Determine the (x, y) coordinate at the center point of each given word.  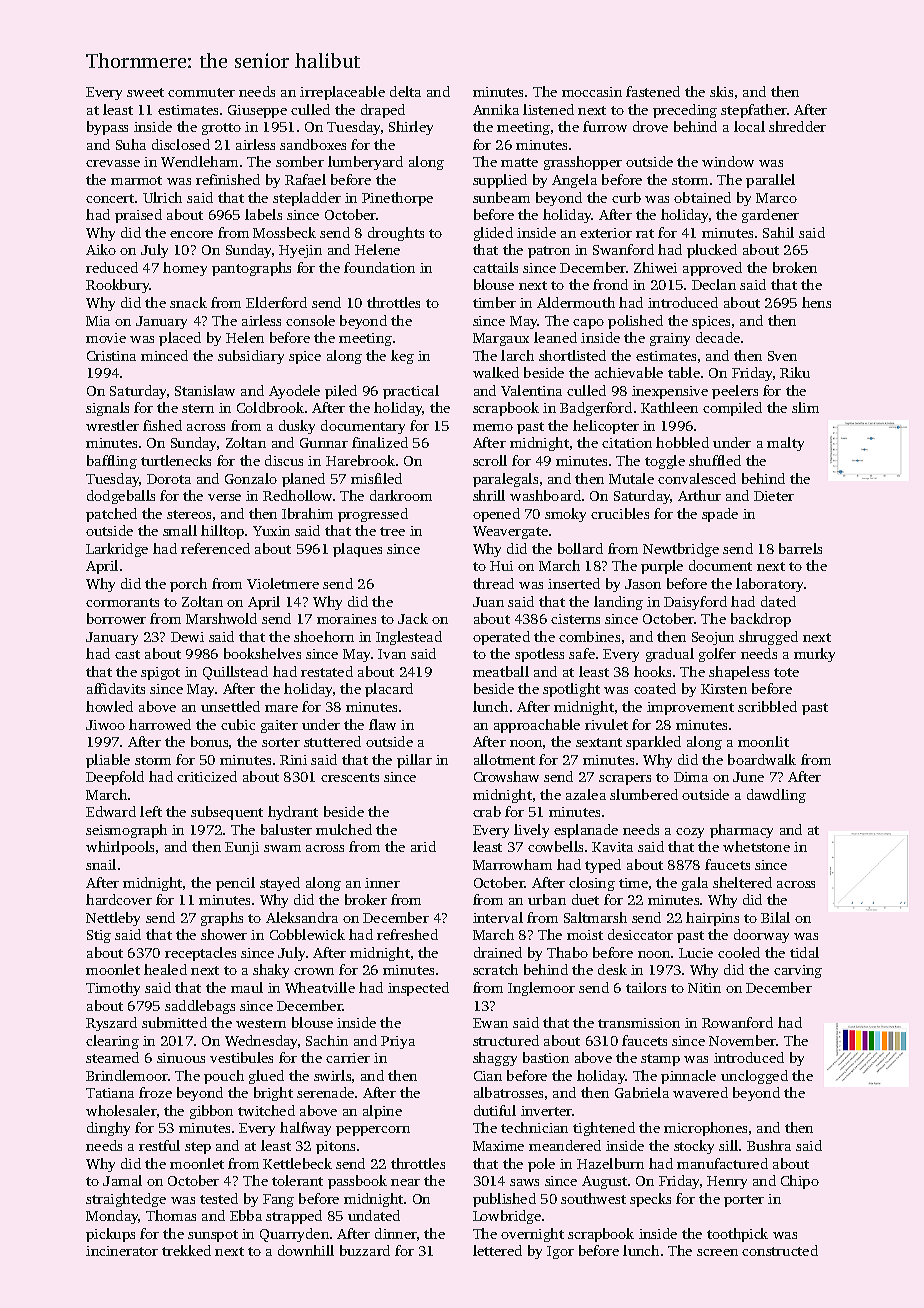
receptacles (200, 954)
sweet (145, 92)
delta (405, 91)
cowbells (555, 846)
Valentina (531, 390)
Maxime (498, 1146)
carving (798, 971)
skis (721, 91)
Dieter (774, 496)
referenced (215, 548)
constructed (780, 1250)
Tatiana (110, 1093)
